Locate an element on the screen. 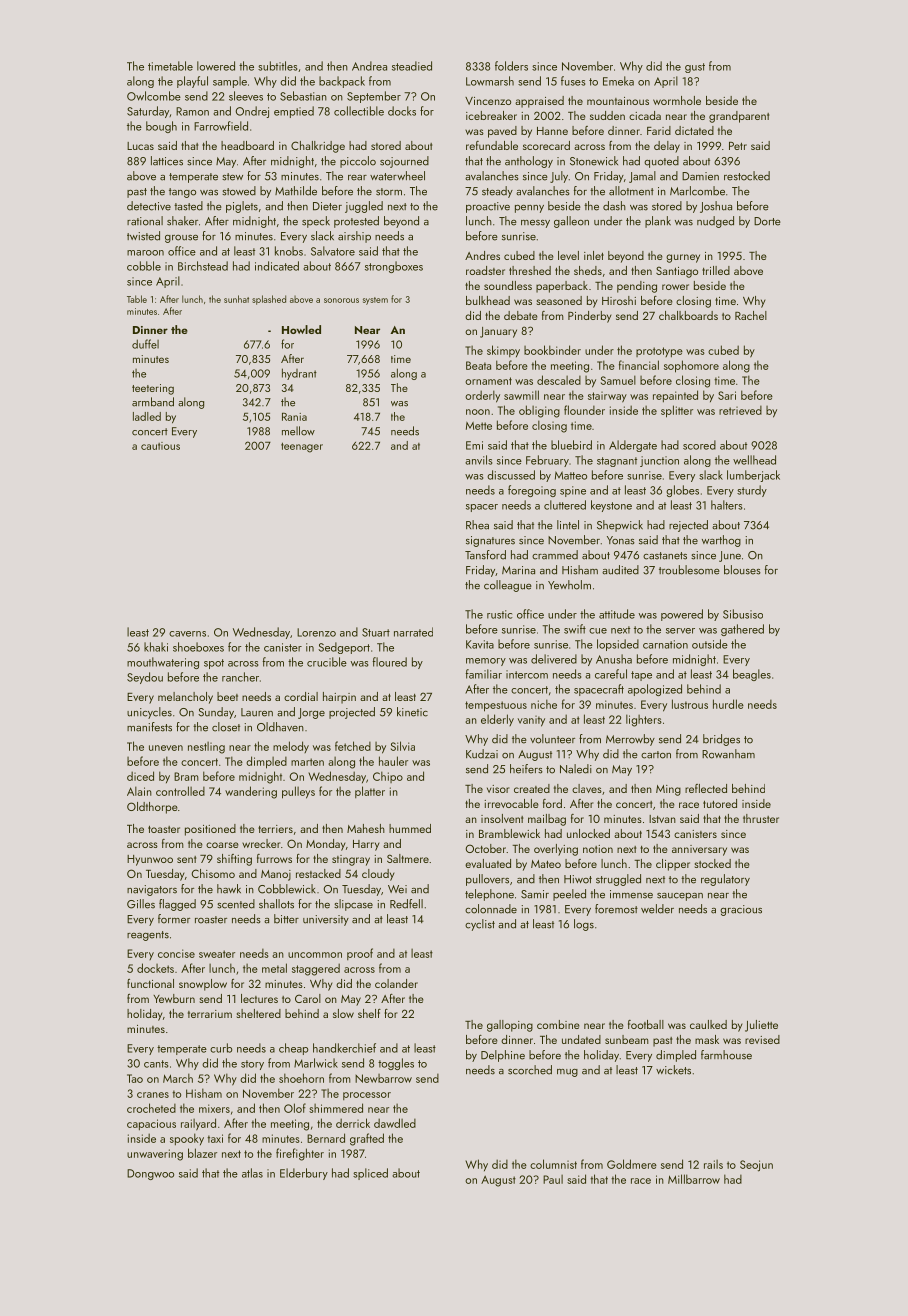 This screenshot has height=1316, width=908. spliced is located at coordinates (370, 1174).
